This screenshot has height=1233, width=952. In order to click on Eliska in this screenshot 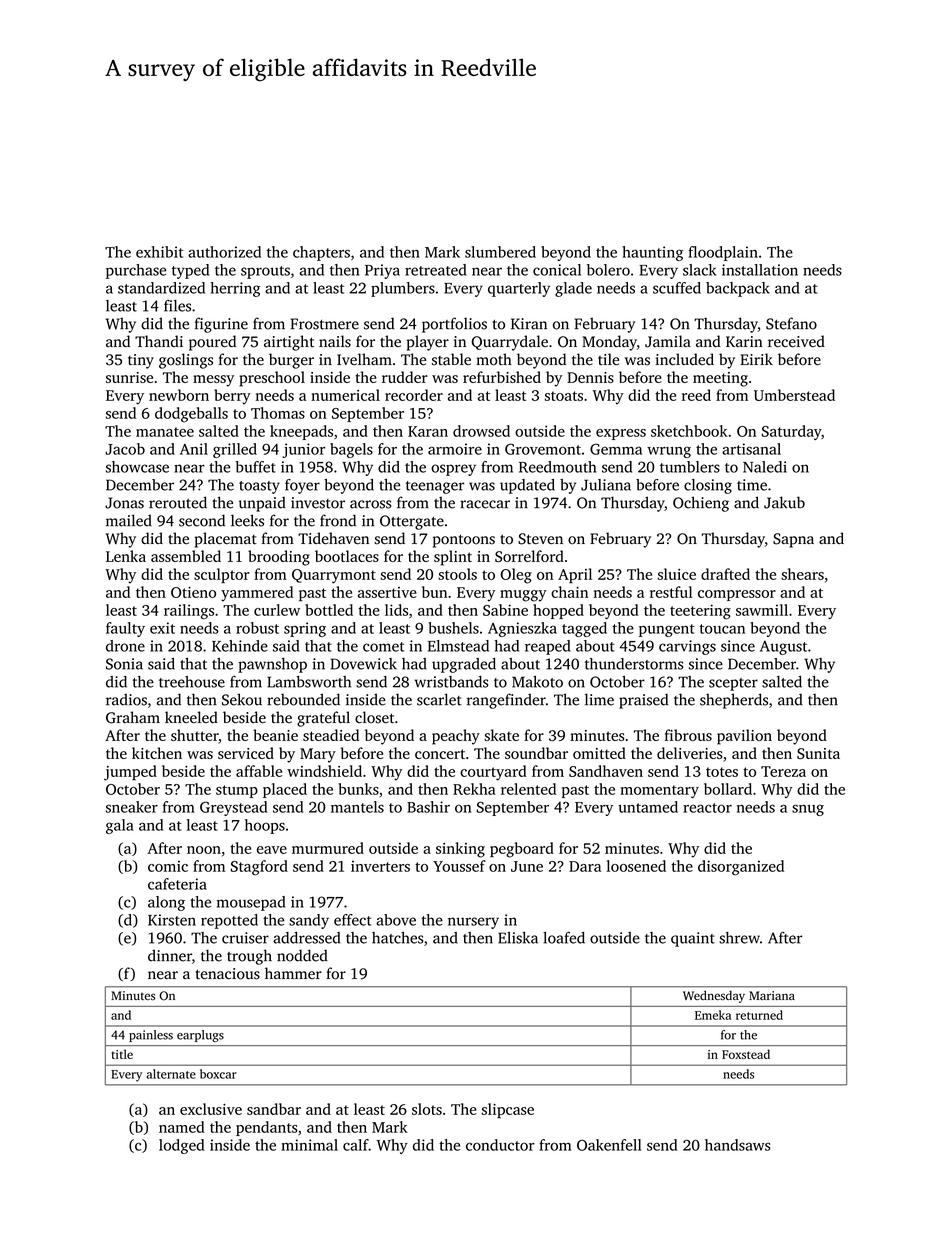, I will do `click(518, 938)`.
